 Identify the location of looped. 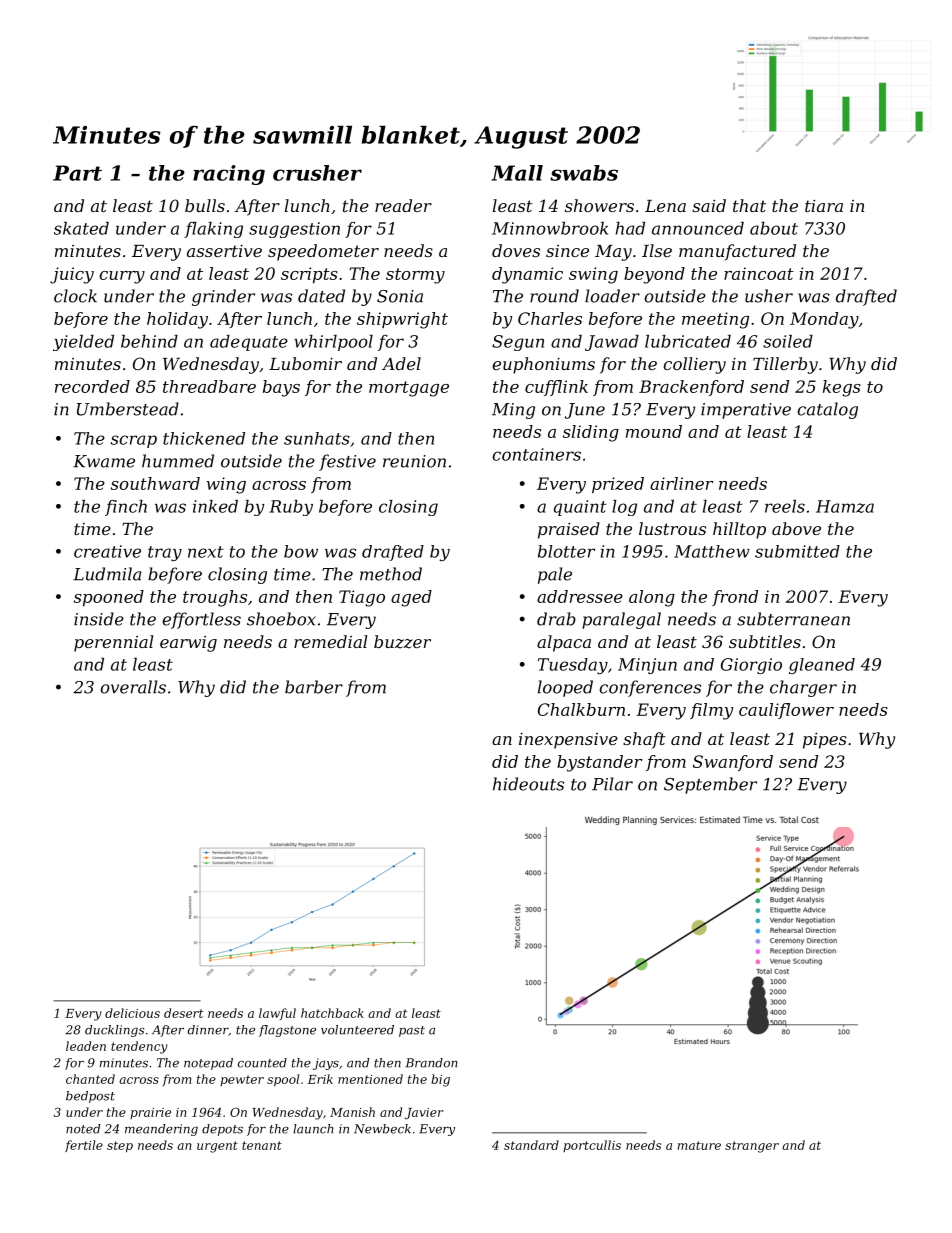
(565, 688).
